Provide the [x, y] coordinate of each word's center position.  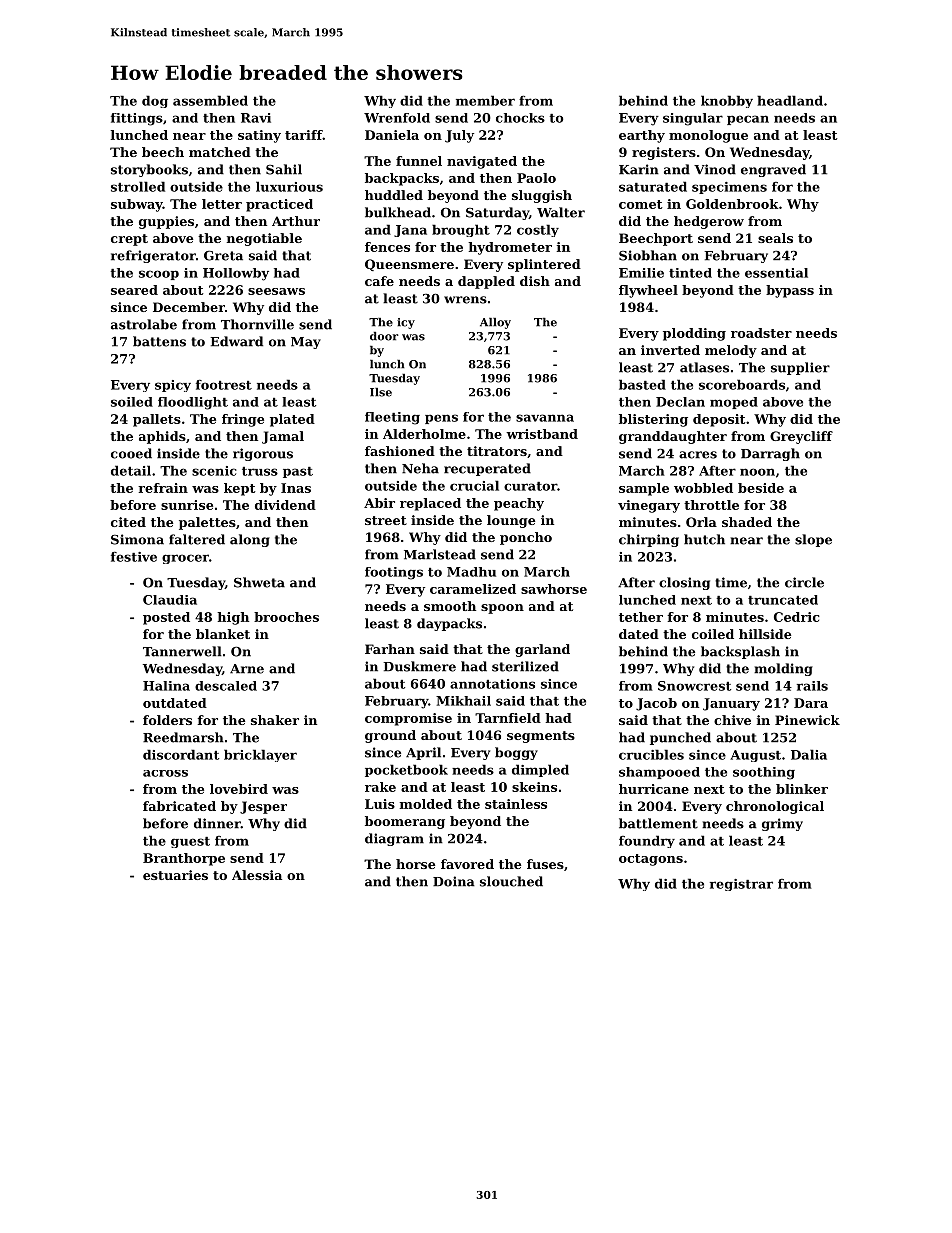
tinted [690, 273]
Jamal [283, 437]
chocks [520, 118]
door [384, 336]
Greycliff [801, 437]
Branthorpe [184, 859]
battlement [658, 823]
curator [530, 486]
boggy [516, 753]
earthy [642, 136]
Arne [247, 669]
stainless [516, 804]
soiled [132, 402]
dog [155, 101]
